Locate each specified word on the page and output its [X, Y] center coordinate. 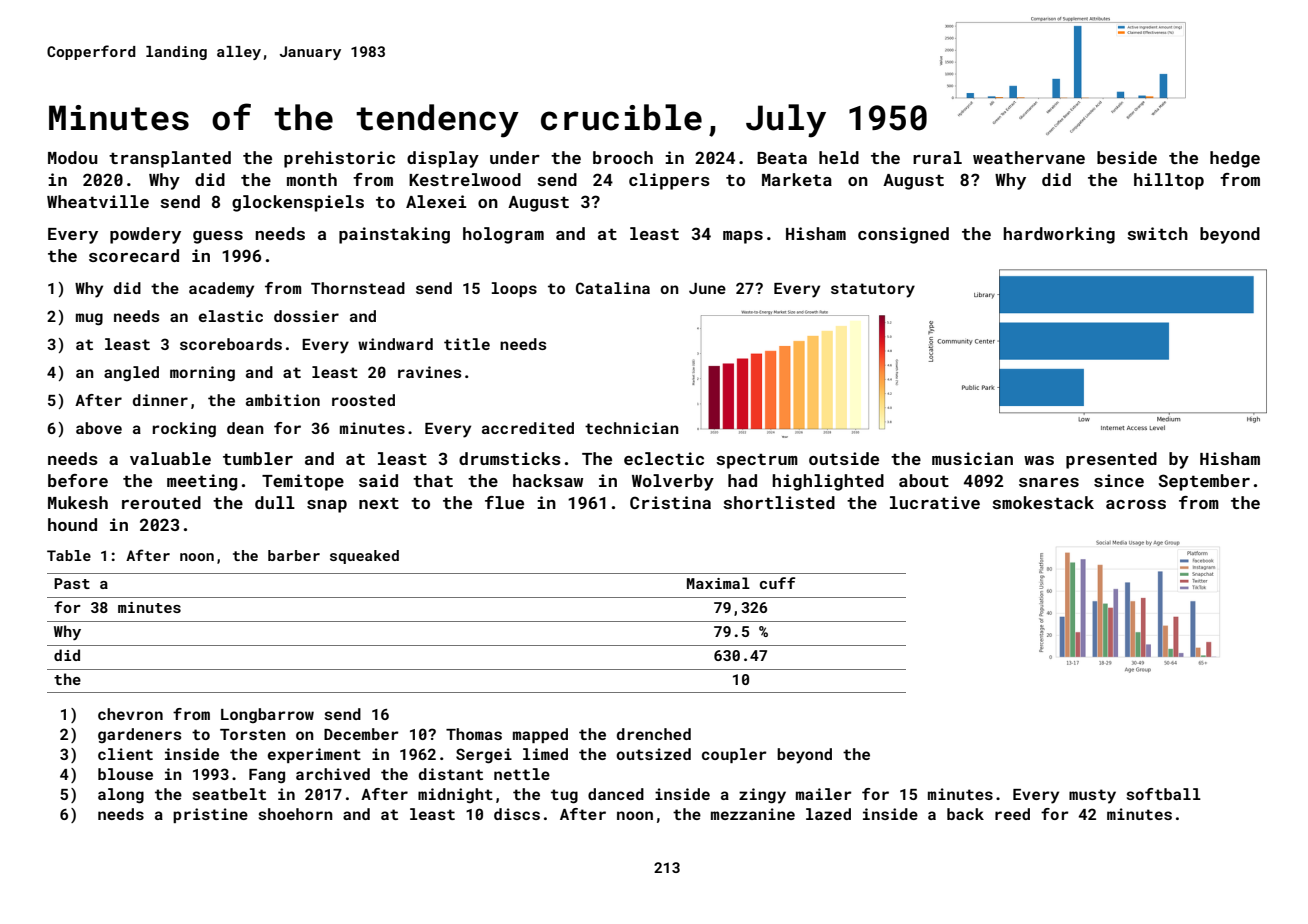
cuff [778, 583]
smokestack [1043, 502]
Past [72, 583]
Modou [73, 157]
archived [333, 774]
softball [1163, 794]
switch [1157, 233]
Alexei [436, 201]
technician [632, 428]
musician [972, 458]
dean [245, 428]
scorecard [134, 255]
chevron [130, 714]
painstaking [394, 235]
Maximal [718, 583]
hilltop [1169, 181]
